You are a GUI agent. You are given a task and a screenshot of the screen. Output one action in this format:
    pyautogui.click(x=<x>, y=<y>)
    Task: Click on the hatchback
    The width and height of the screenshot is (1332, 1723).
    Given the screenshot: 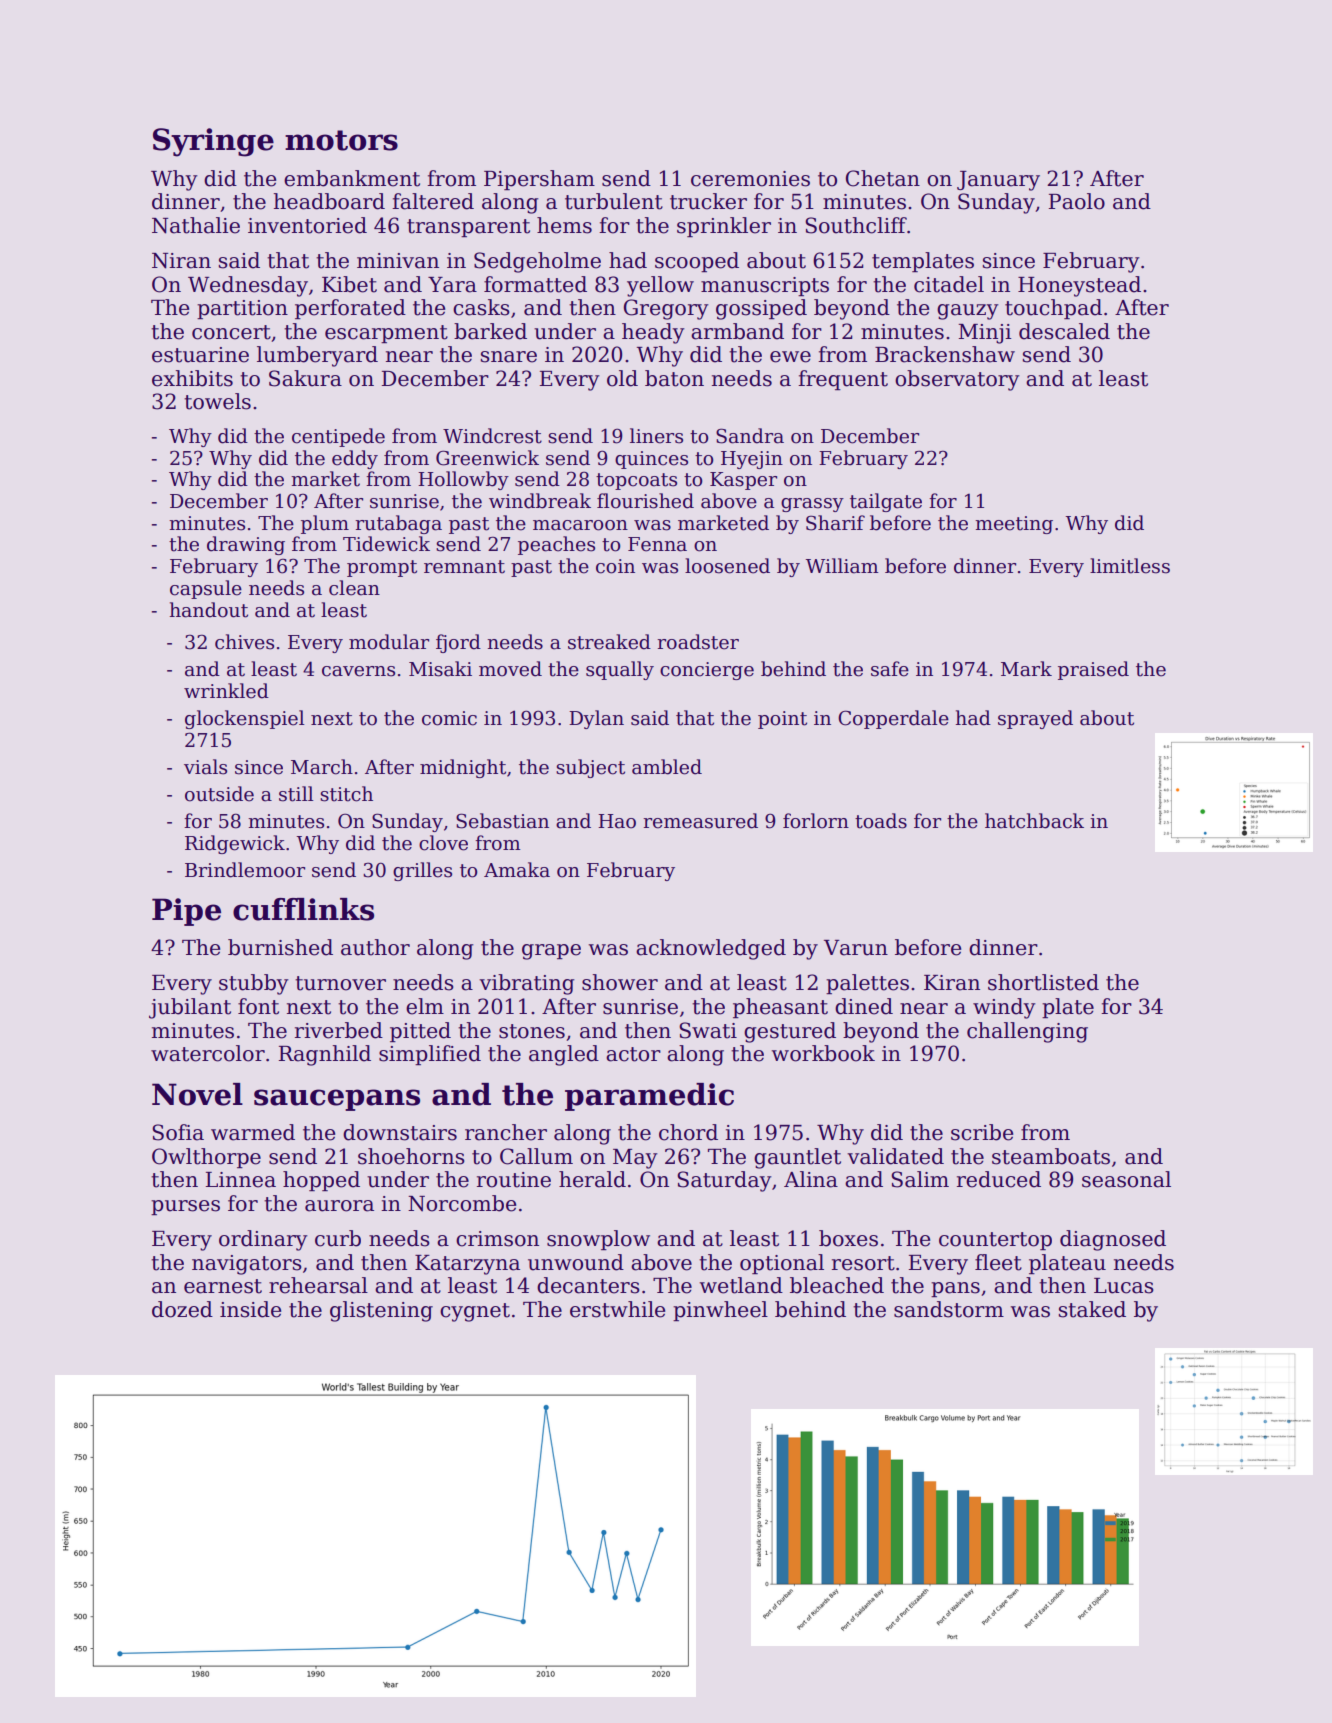 What is the action you would take?
    pyautogui.click(x=1034, y=821)
